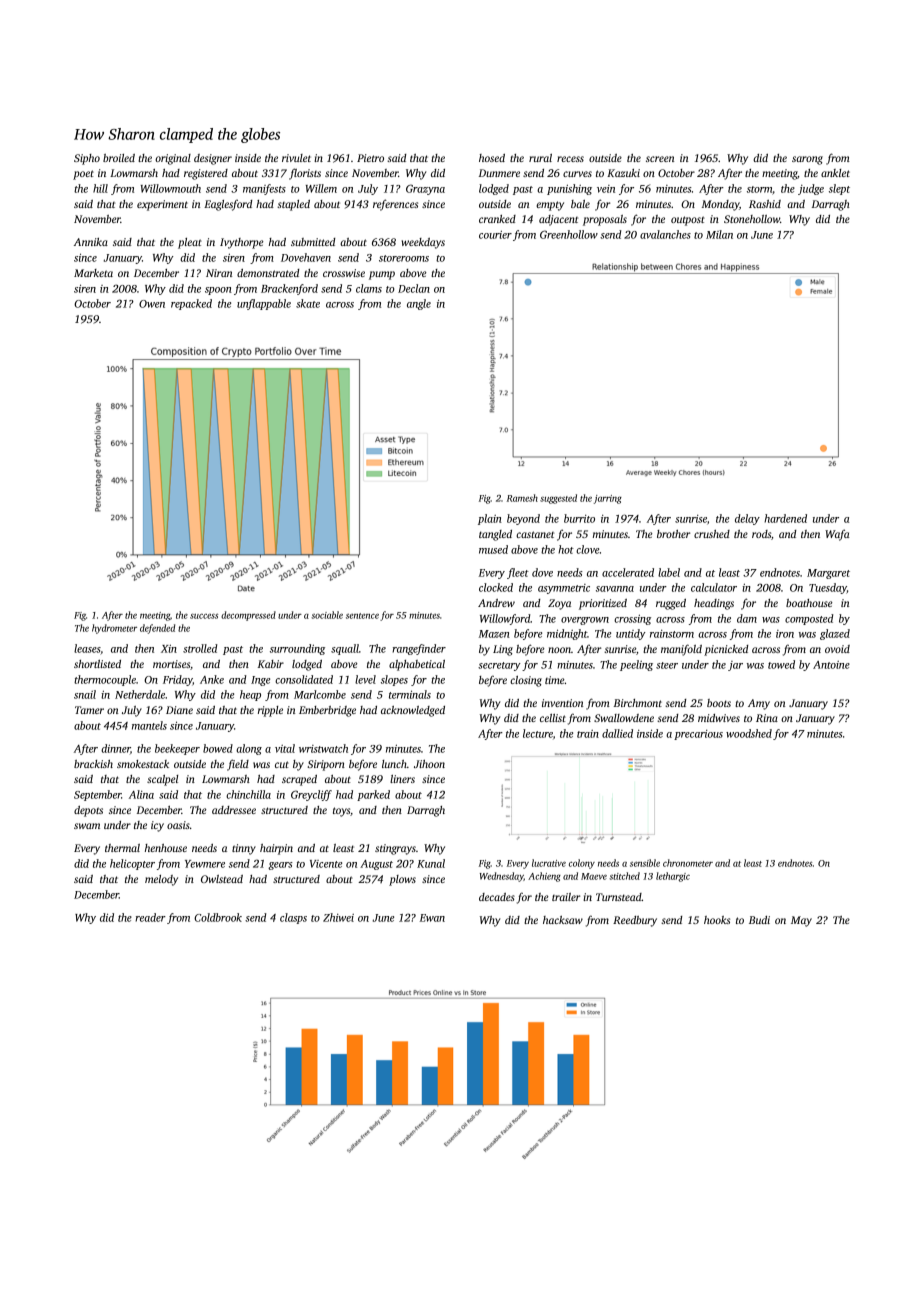  Describe the element at coordinates (558, 220) in the page. I see `adjacent` at that location.
